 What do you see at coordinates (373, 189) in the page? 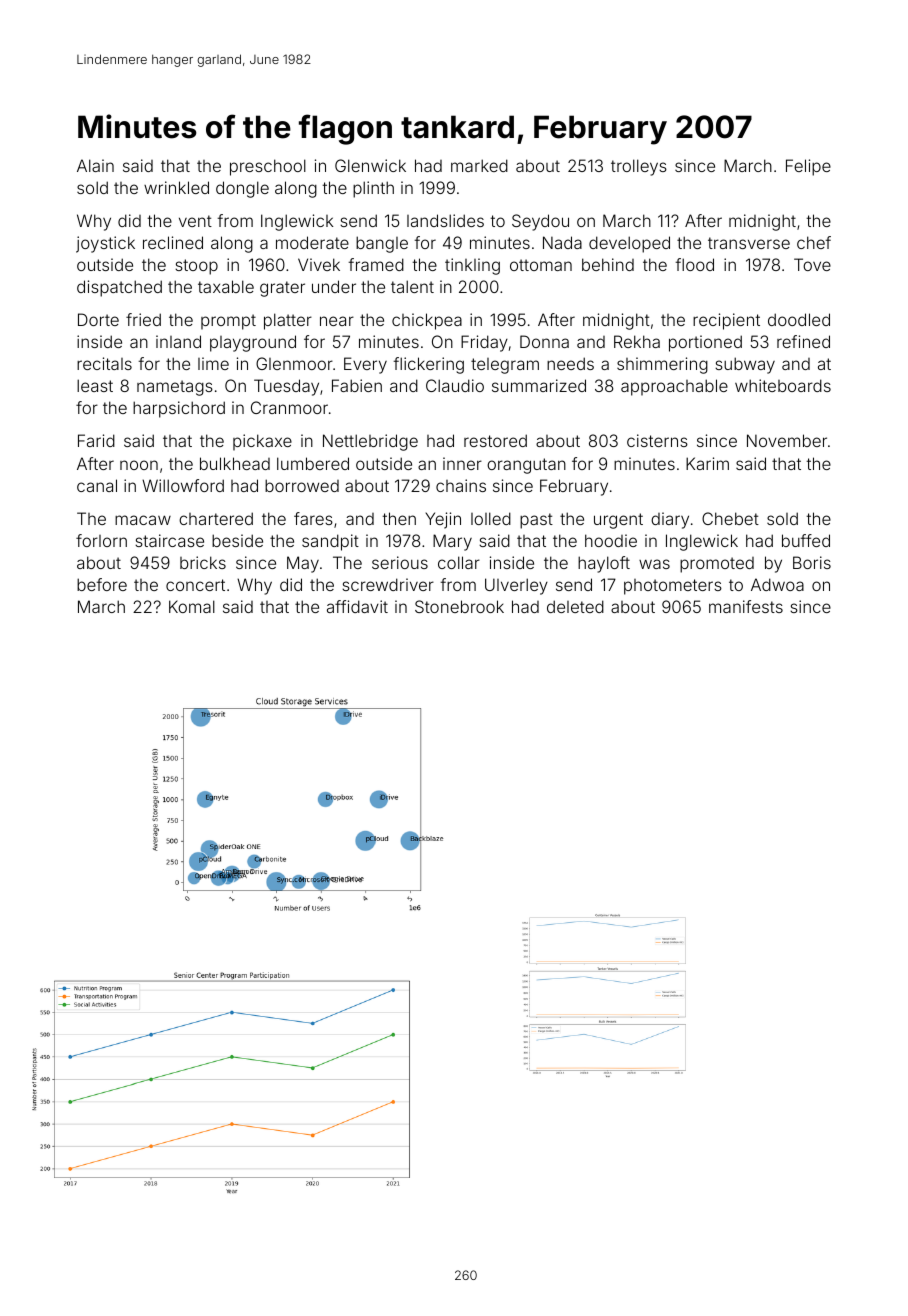
I see `plinth` at bounding box center [373, 189].
